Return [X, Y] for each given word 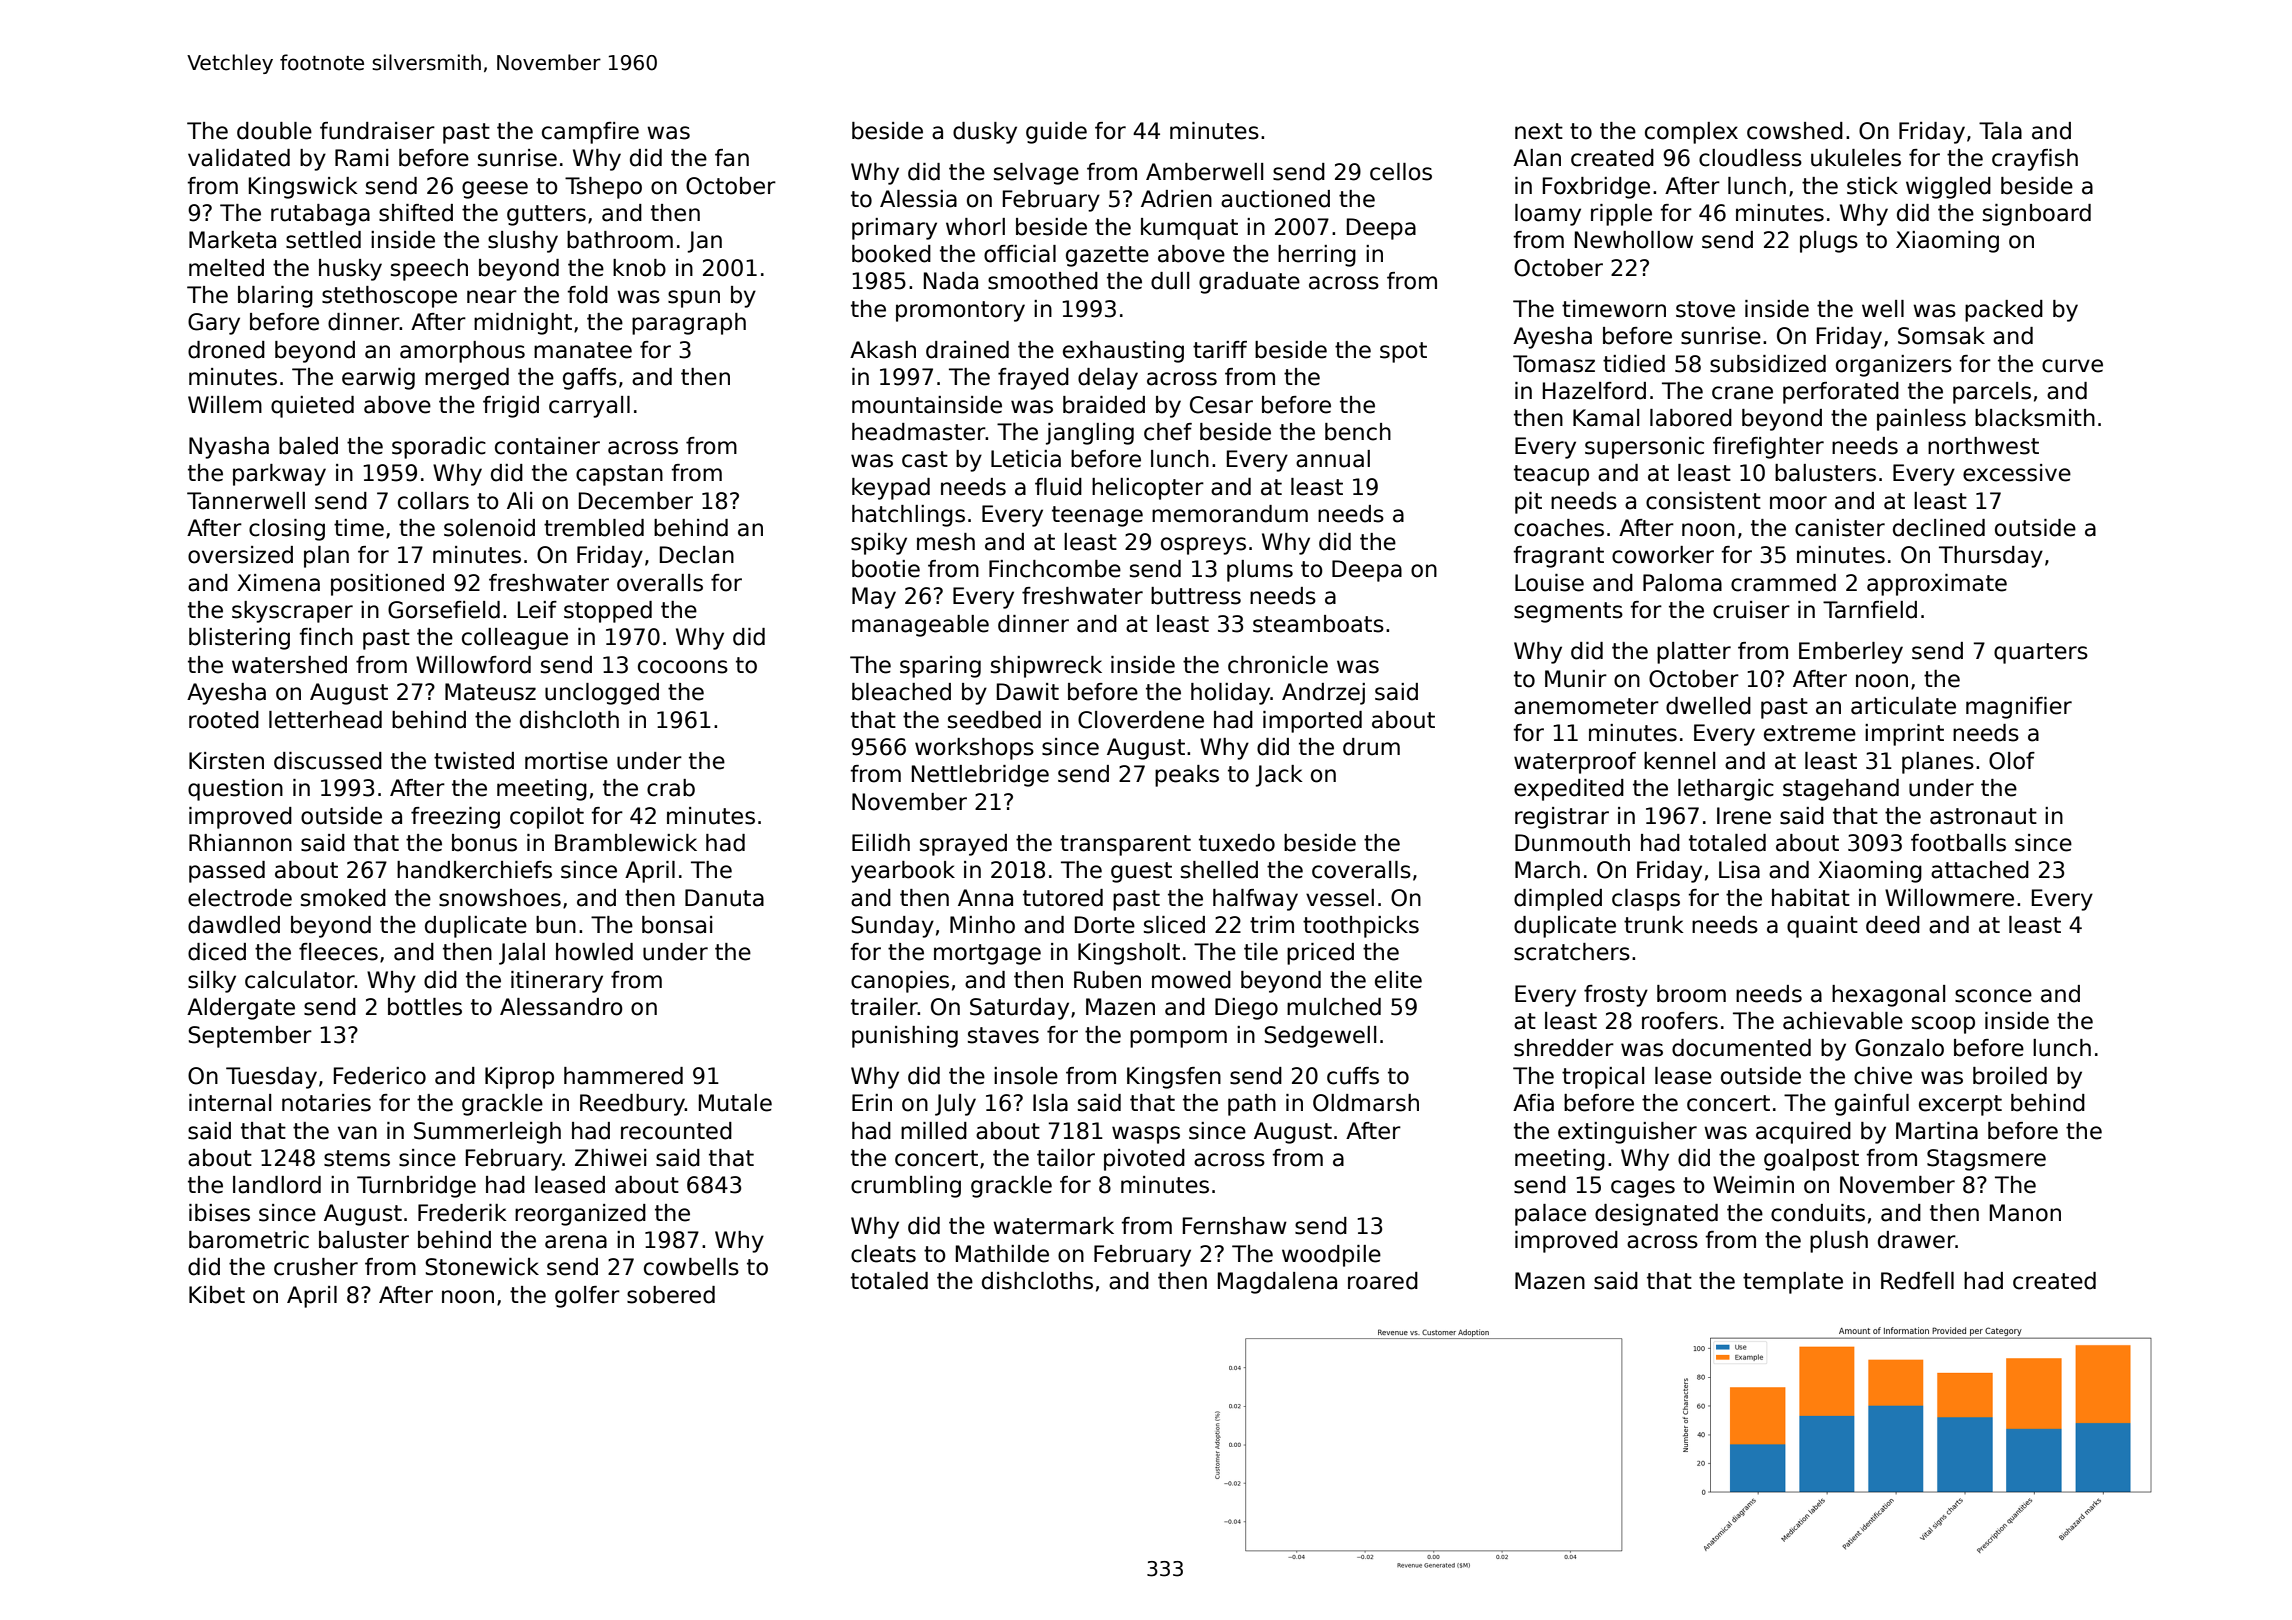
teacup [1551, 475]
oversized [240, 555]
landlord [277, 1185]
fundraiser [377, 131]
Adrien [1176, 199]
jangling [1090, 434]
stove [1705, 309]
